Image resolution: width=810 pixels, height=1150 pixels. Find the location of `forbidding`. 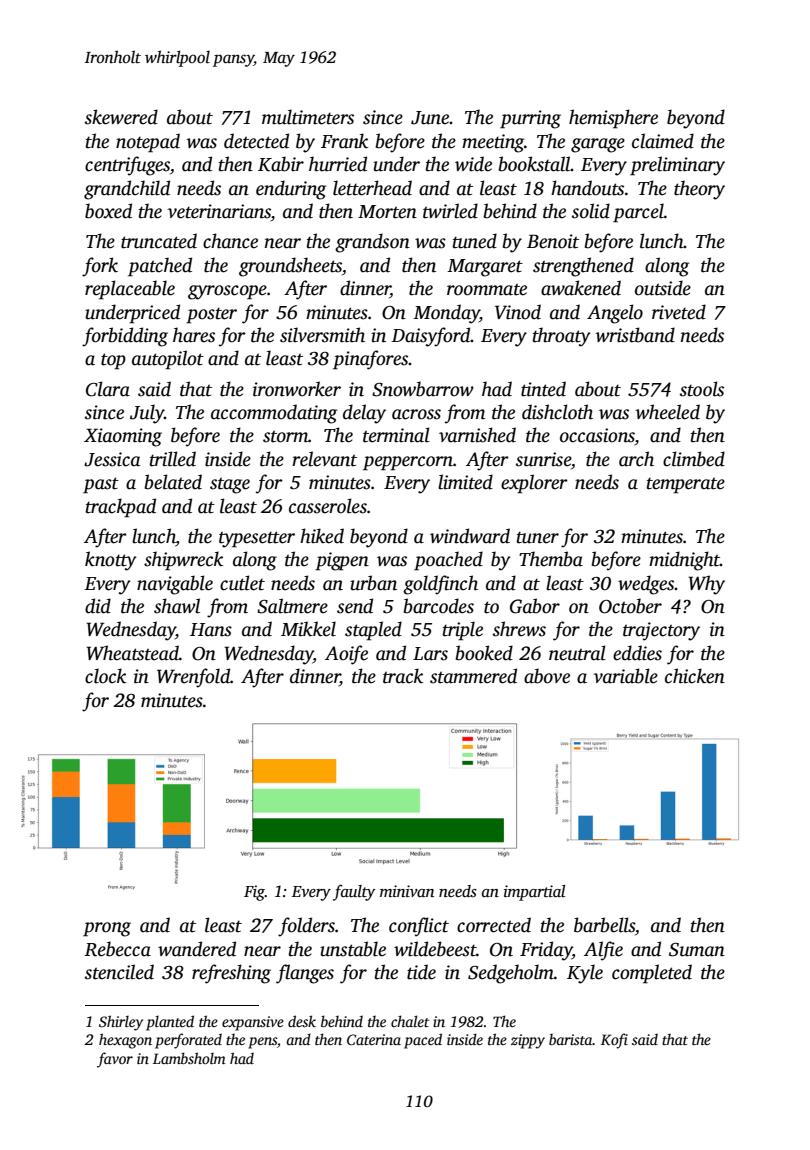

forbidding is located at coordinates (125, 337).
